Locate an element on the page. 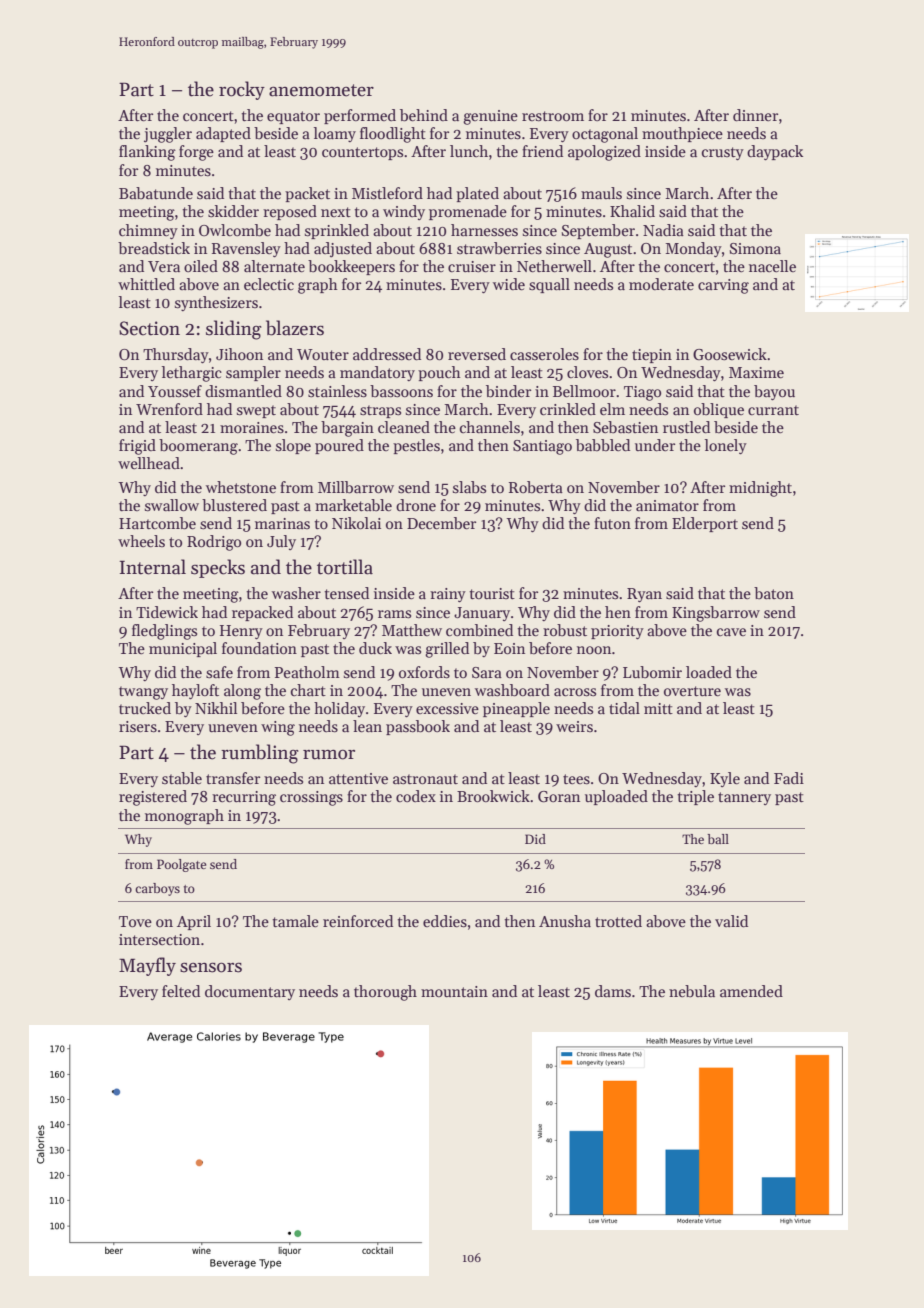 The width and height of the document is (924, 1308). Anusha is located at coordinates (565, 921).
